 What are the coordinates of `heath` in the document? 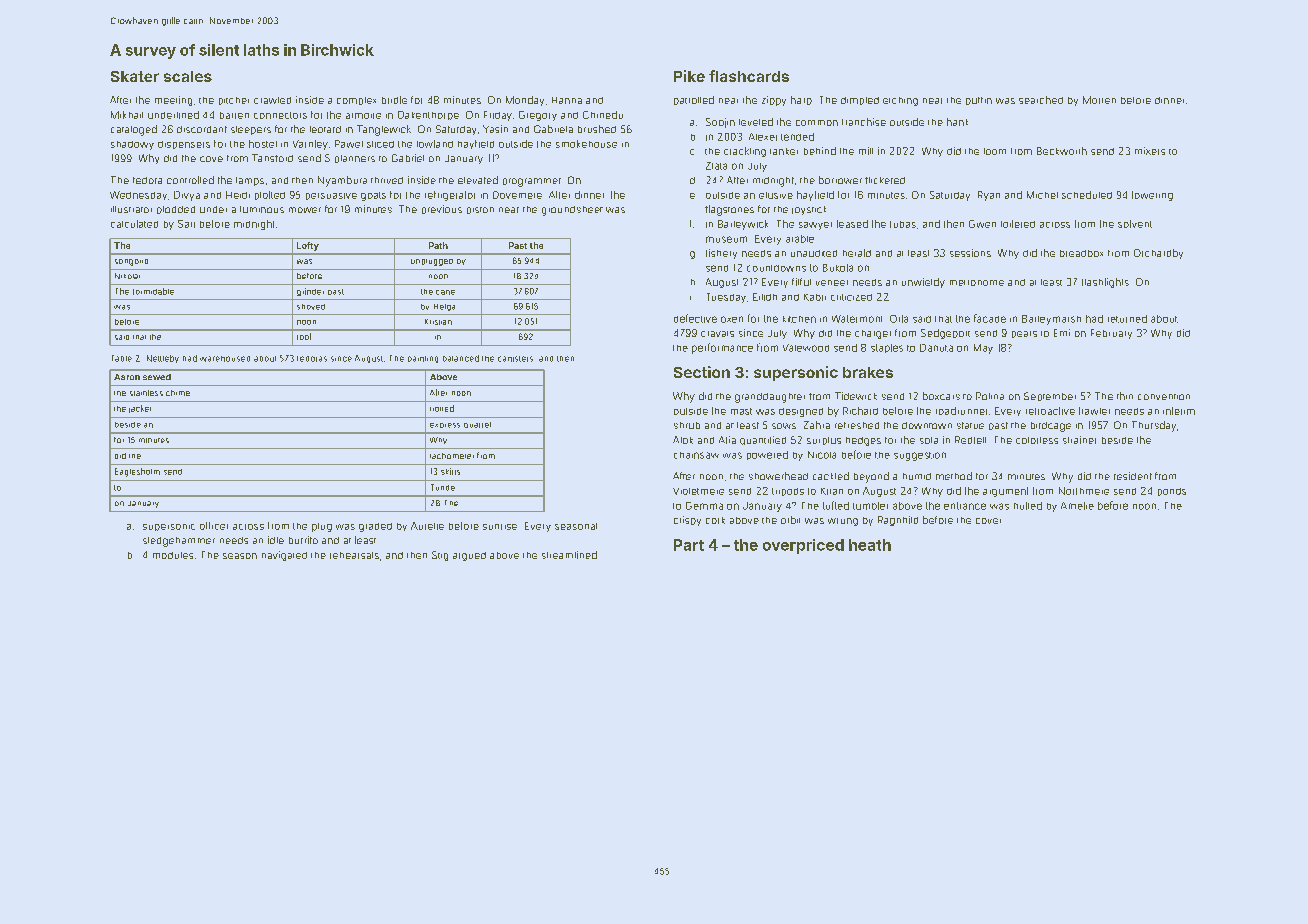 It's located at (870, 545).
